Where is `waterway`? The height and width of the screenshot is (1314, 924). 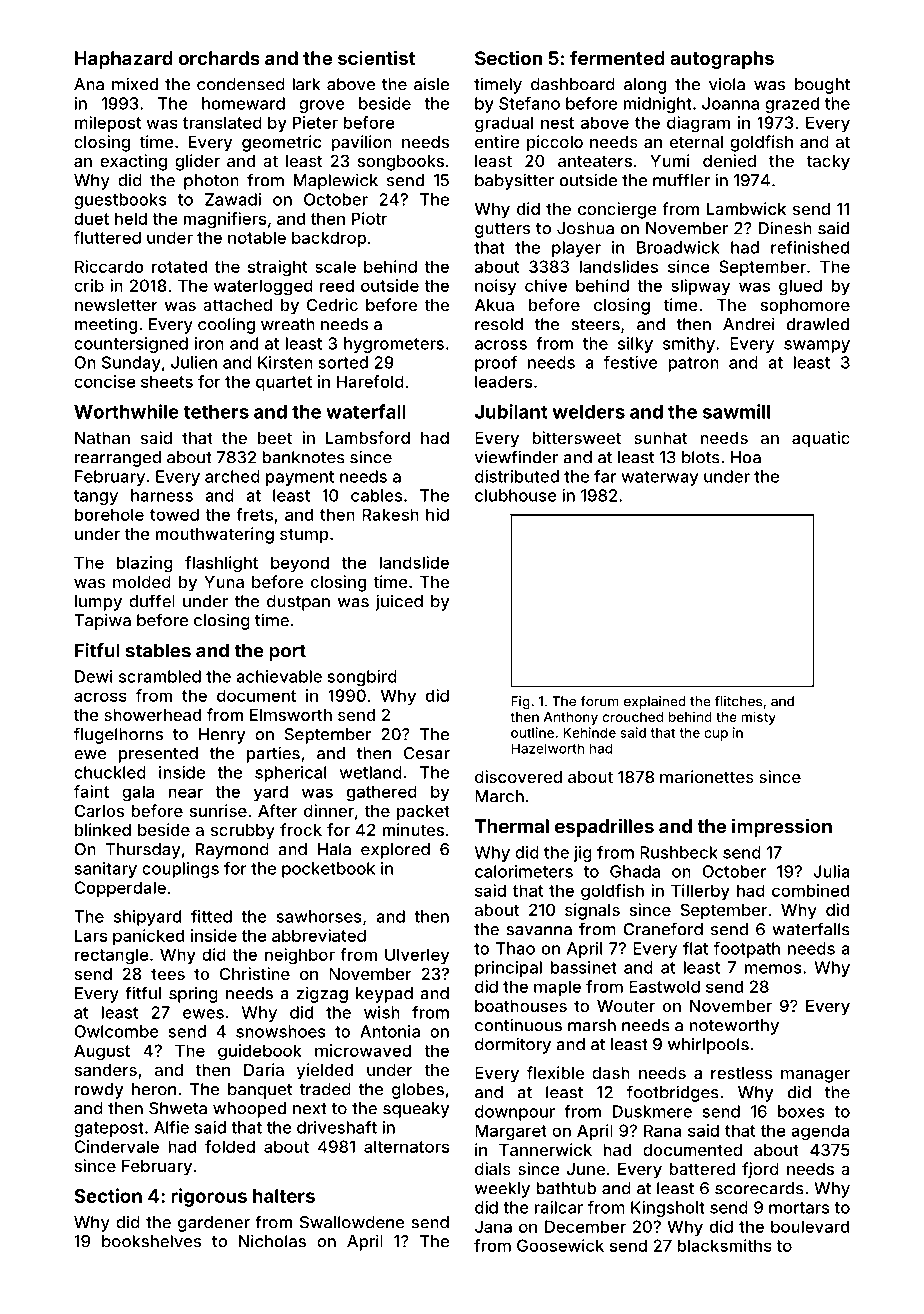
waterway is located at coordinates (659, 478).
